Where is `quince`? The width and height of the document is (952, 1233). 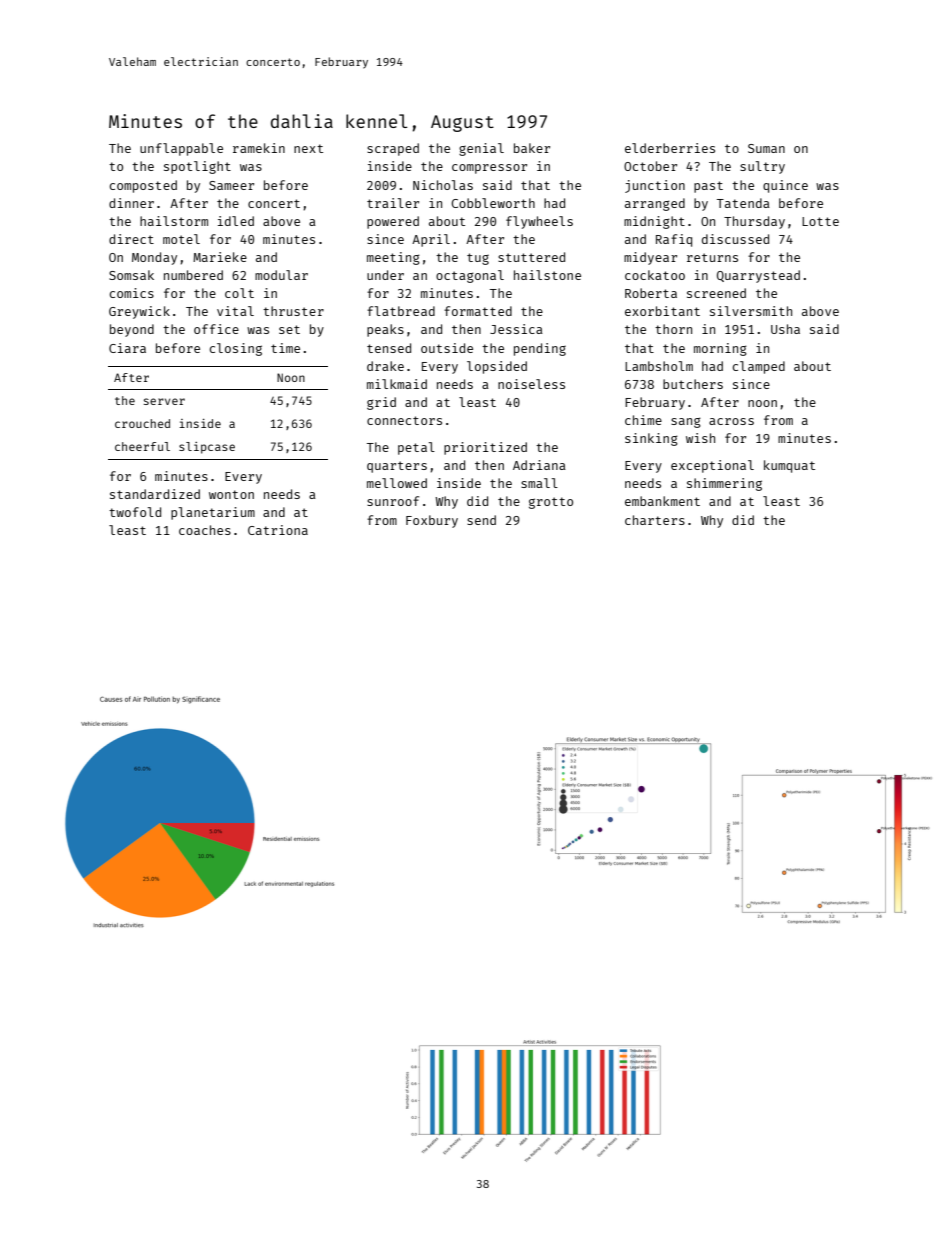 quince is located at coordinates (785, 186).
